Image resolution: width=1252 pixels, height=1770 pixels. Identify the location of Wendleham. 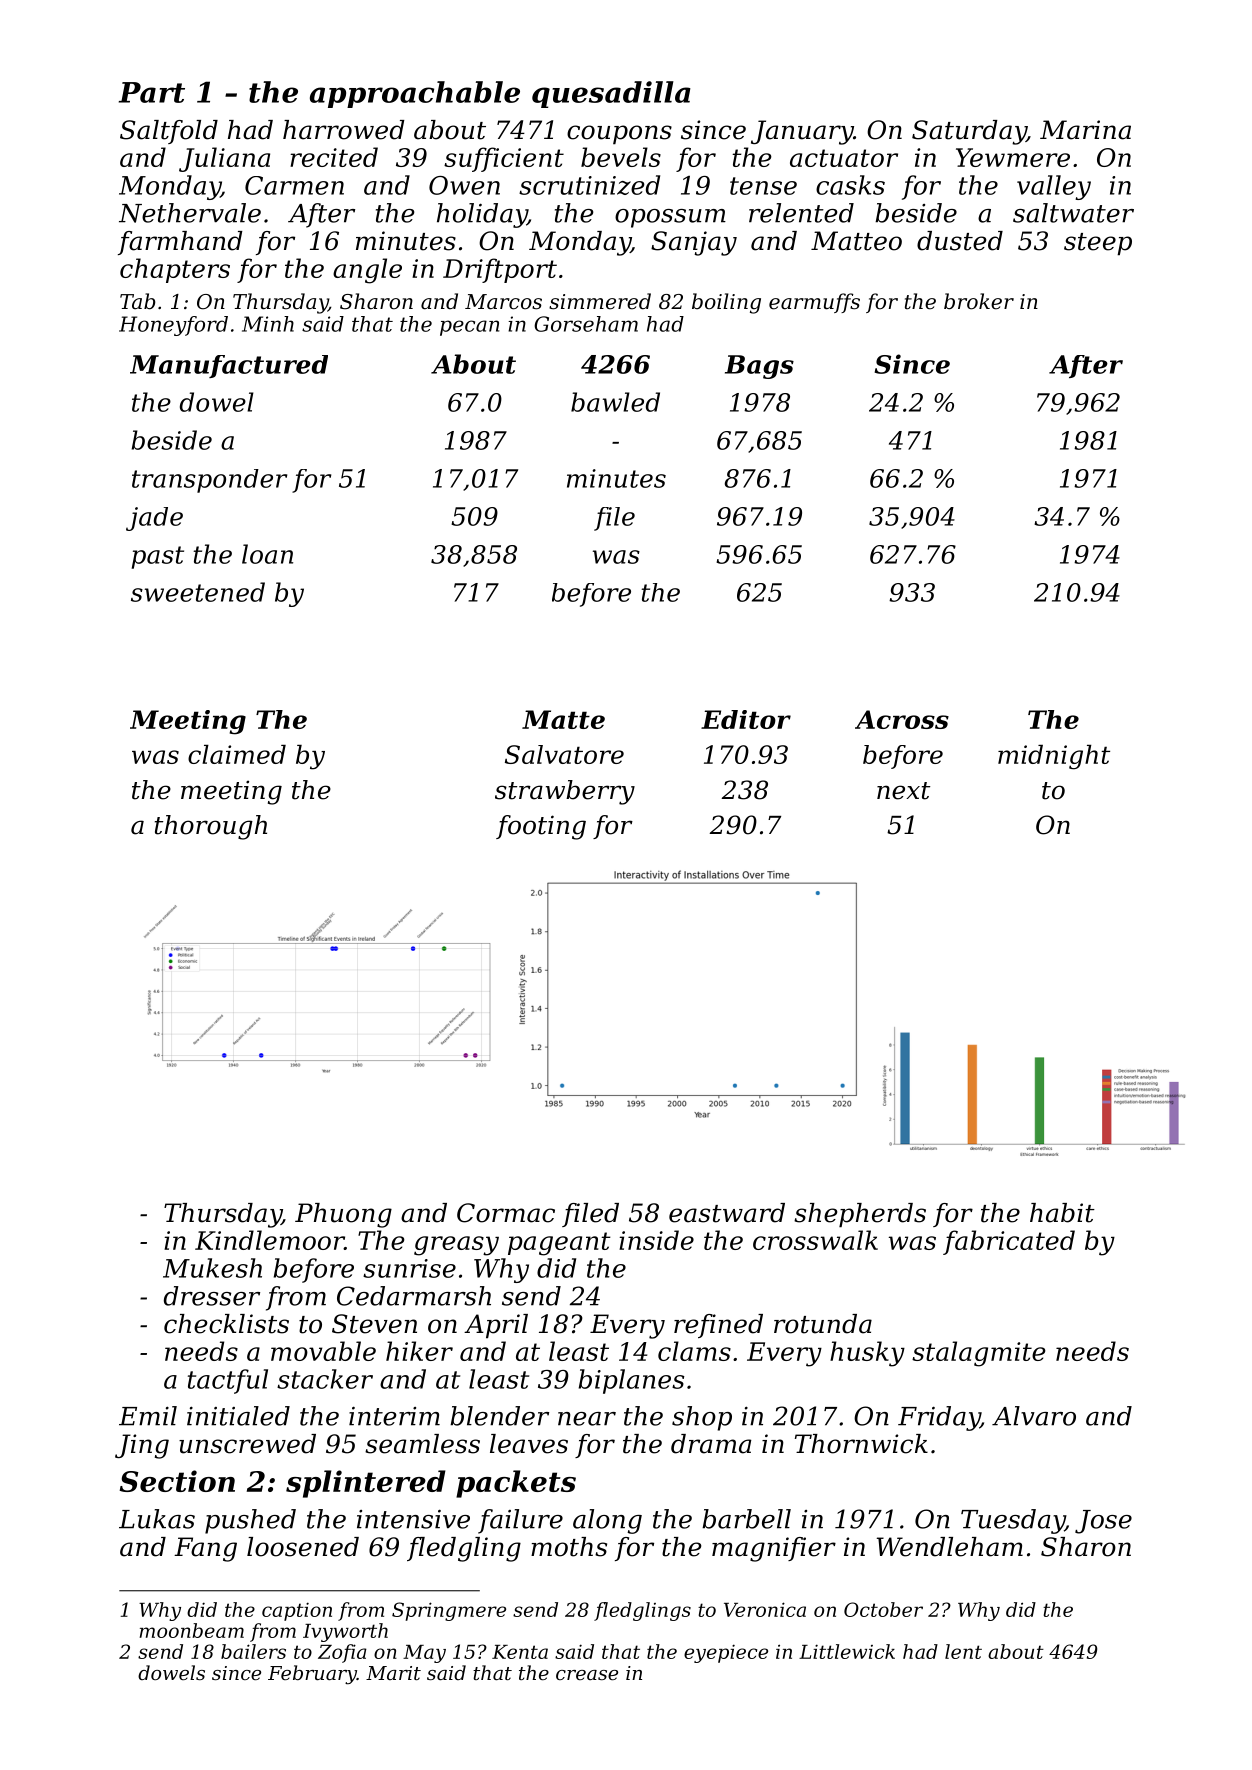
(950, 1547).
